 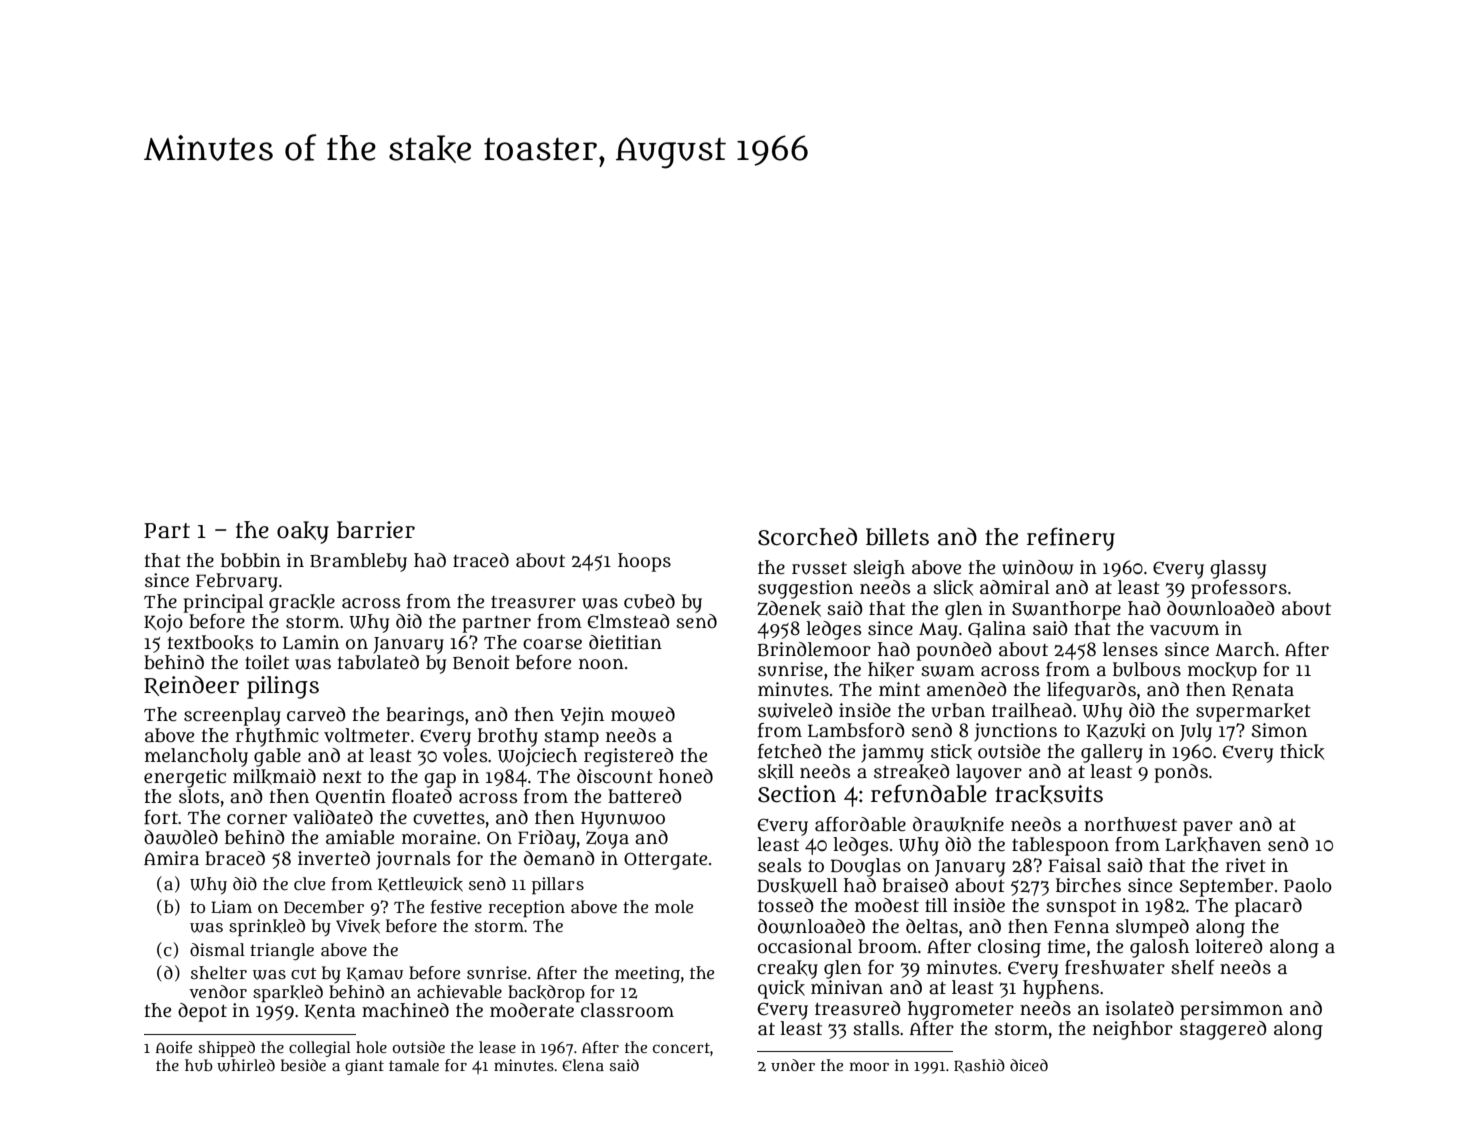 I want to click on tamale, so click(x=414, y=1065).
